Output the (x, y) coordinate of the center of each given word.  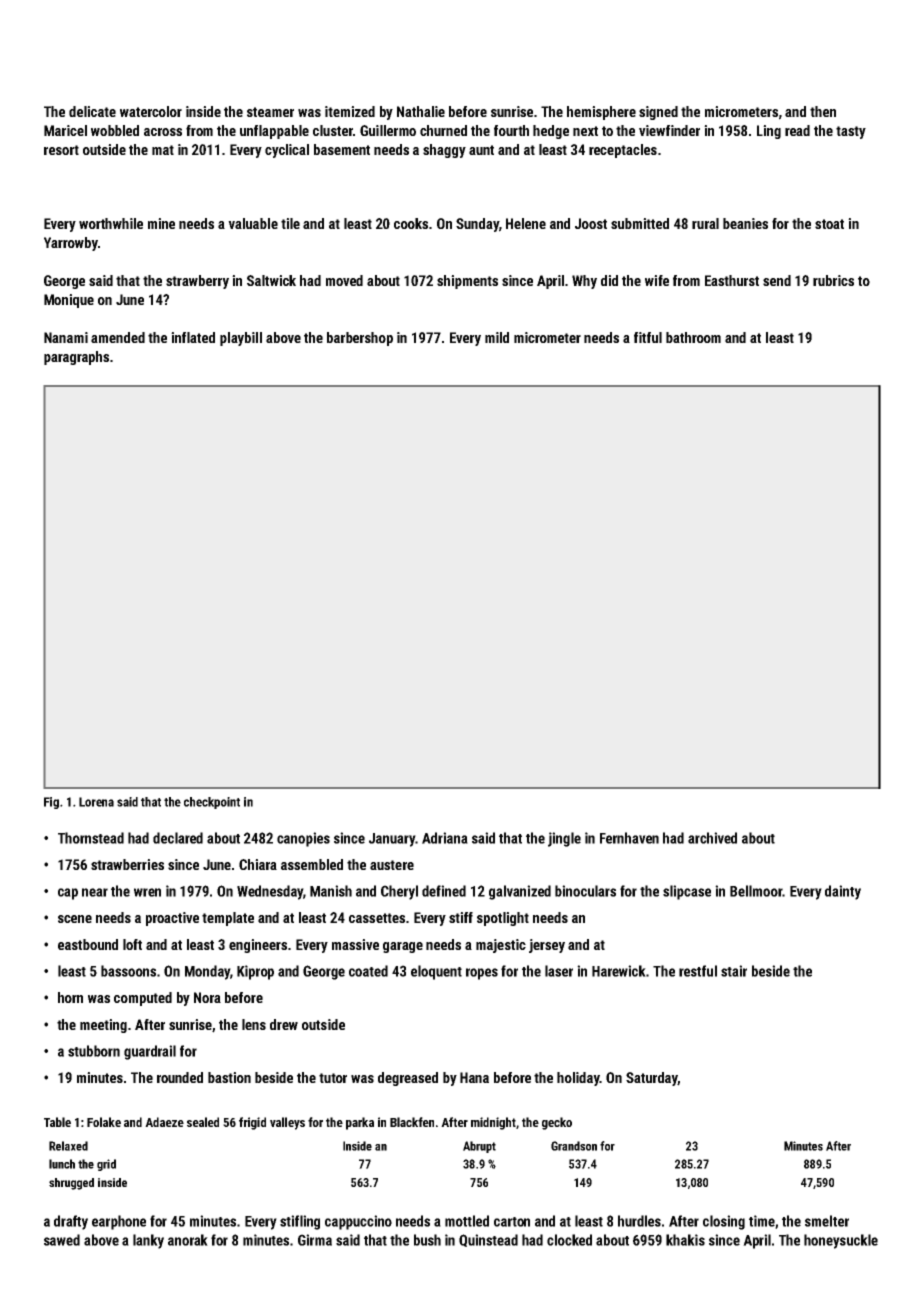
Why (584, 282)
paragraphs (76, 358)
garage (403, 947)
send (777, 280)
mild (497, 337)
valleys (287, 1123)
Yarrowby (71, 244)
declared (178, 838)
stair (734, 971)
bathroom (693, 337)
